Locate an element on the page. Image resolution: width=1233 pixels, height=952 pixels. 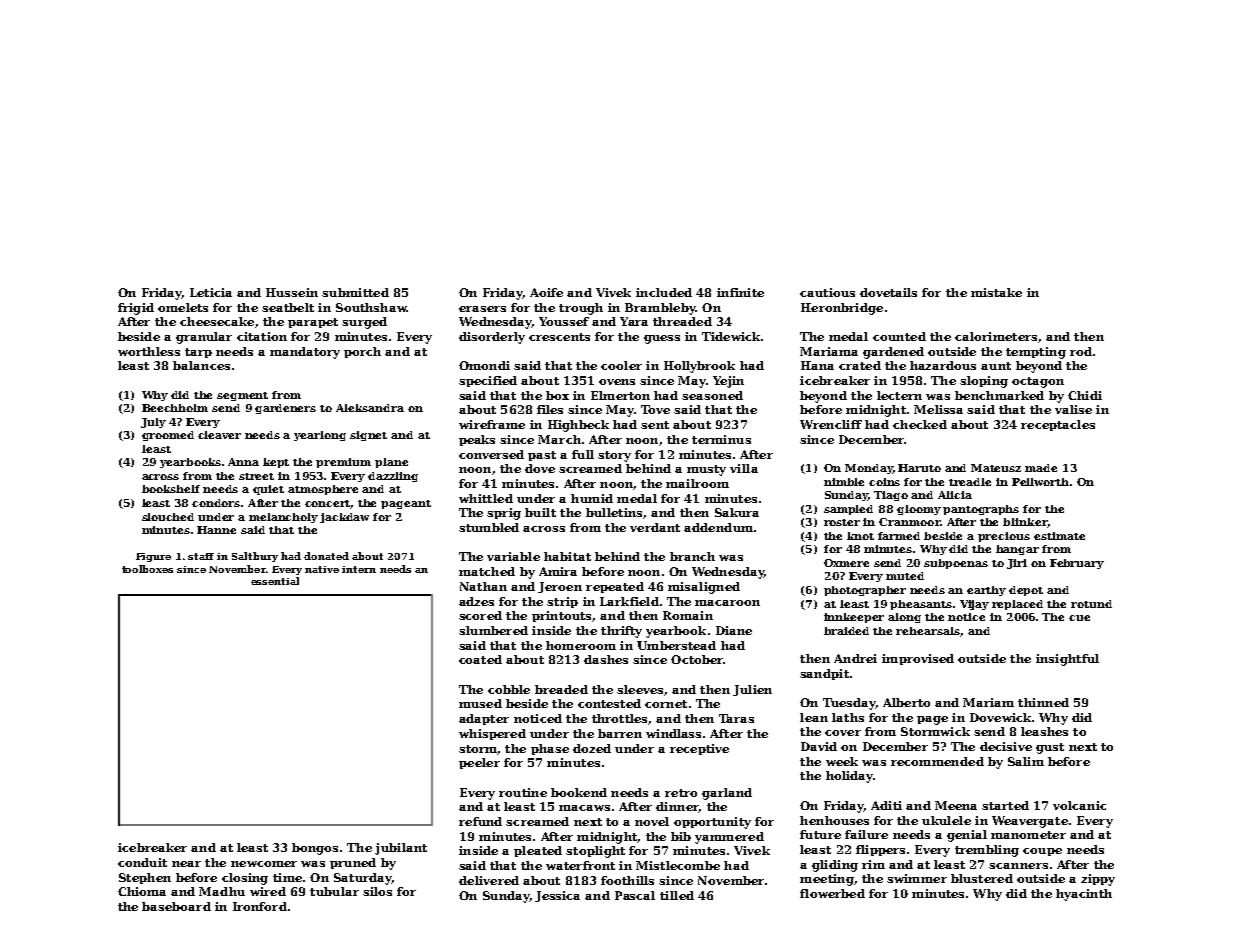
Saltbury is located at coordinates (255, 557).
